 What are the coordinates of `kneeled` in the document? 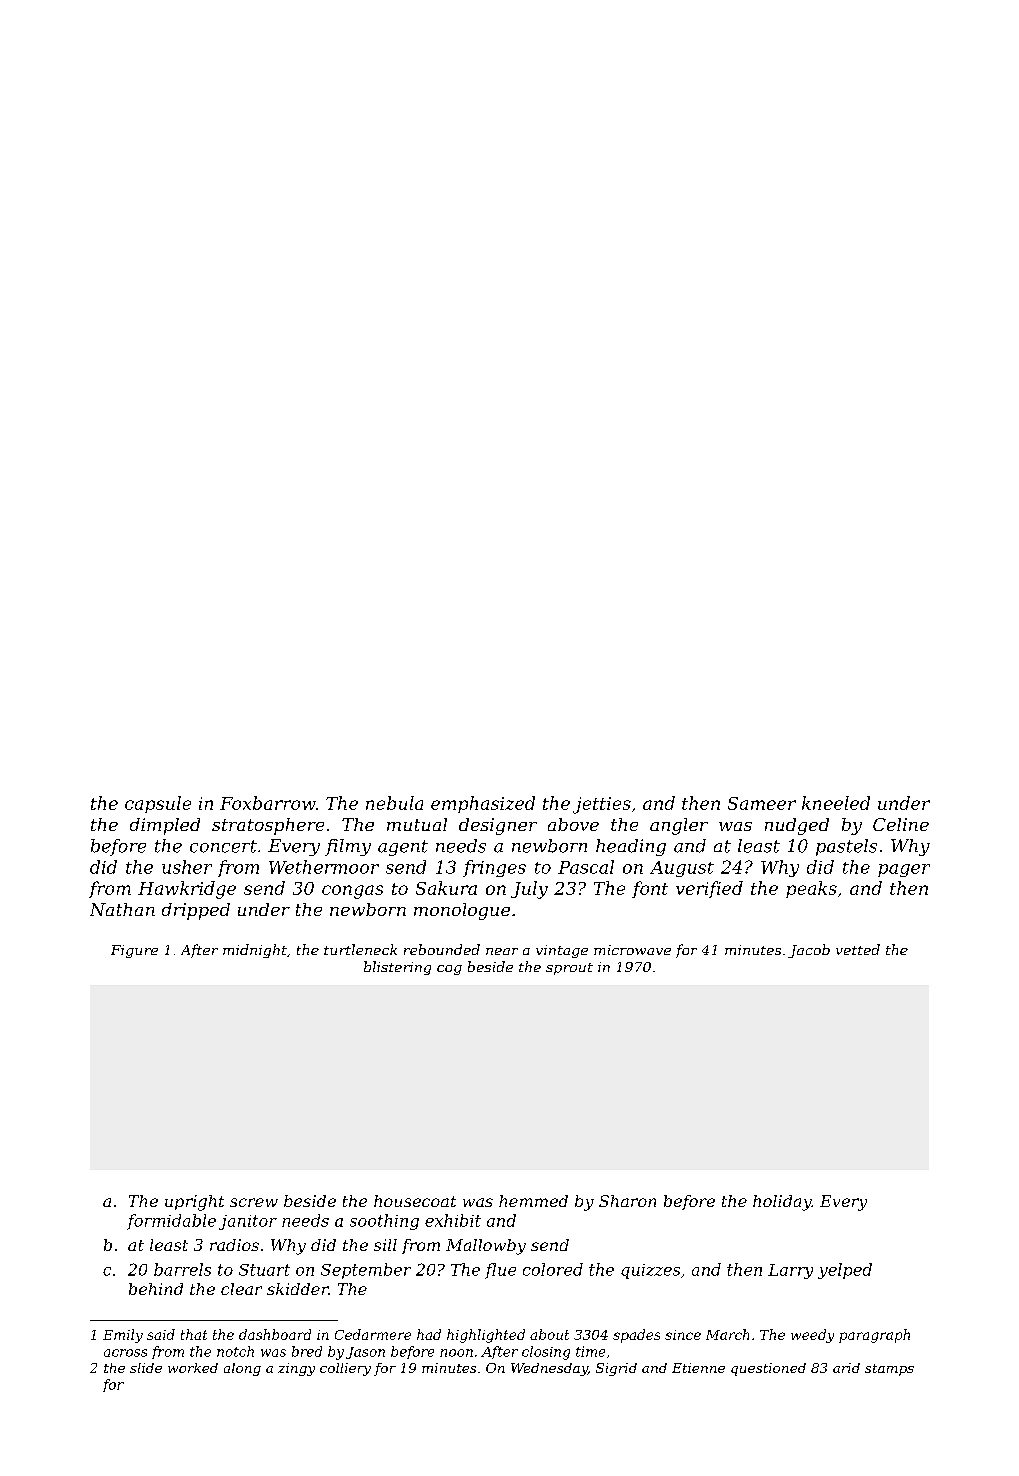 It's located at (836, 803).
